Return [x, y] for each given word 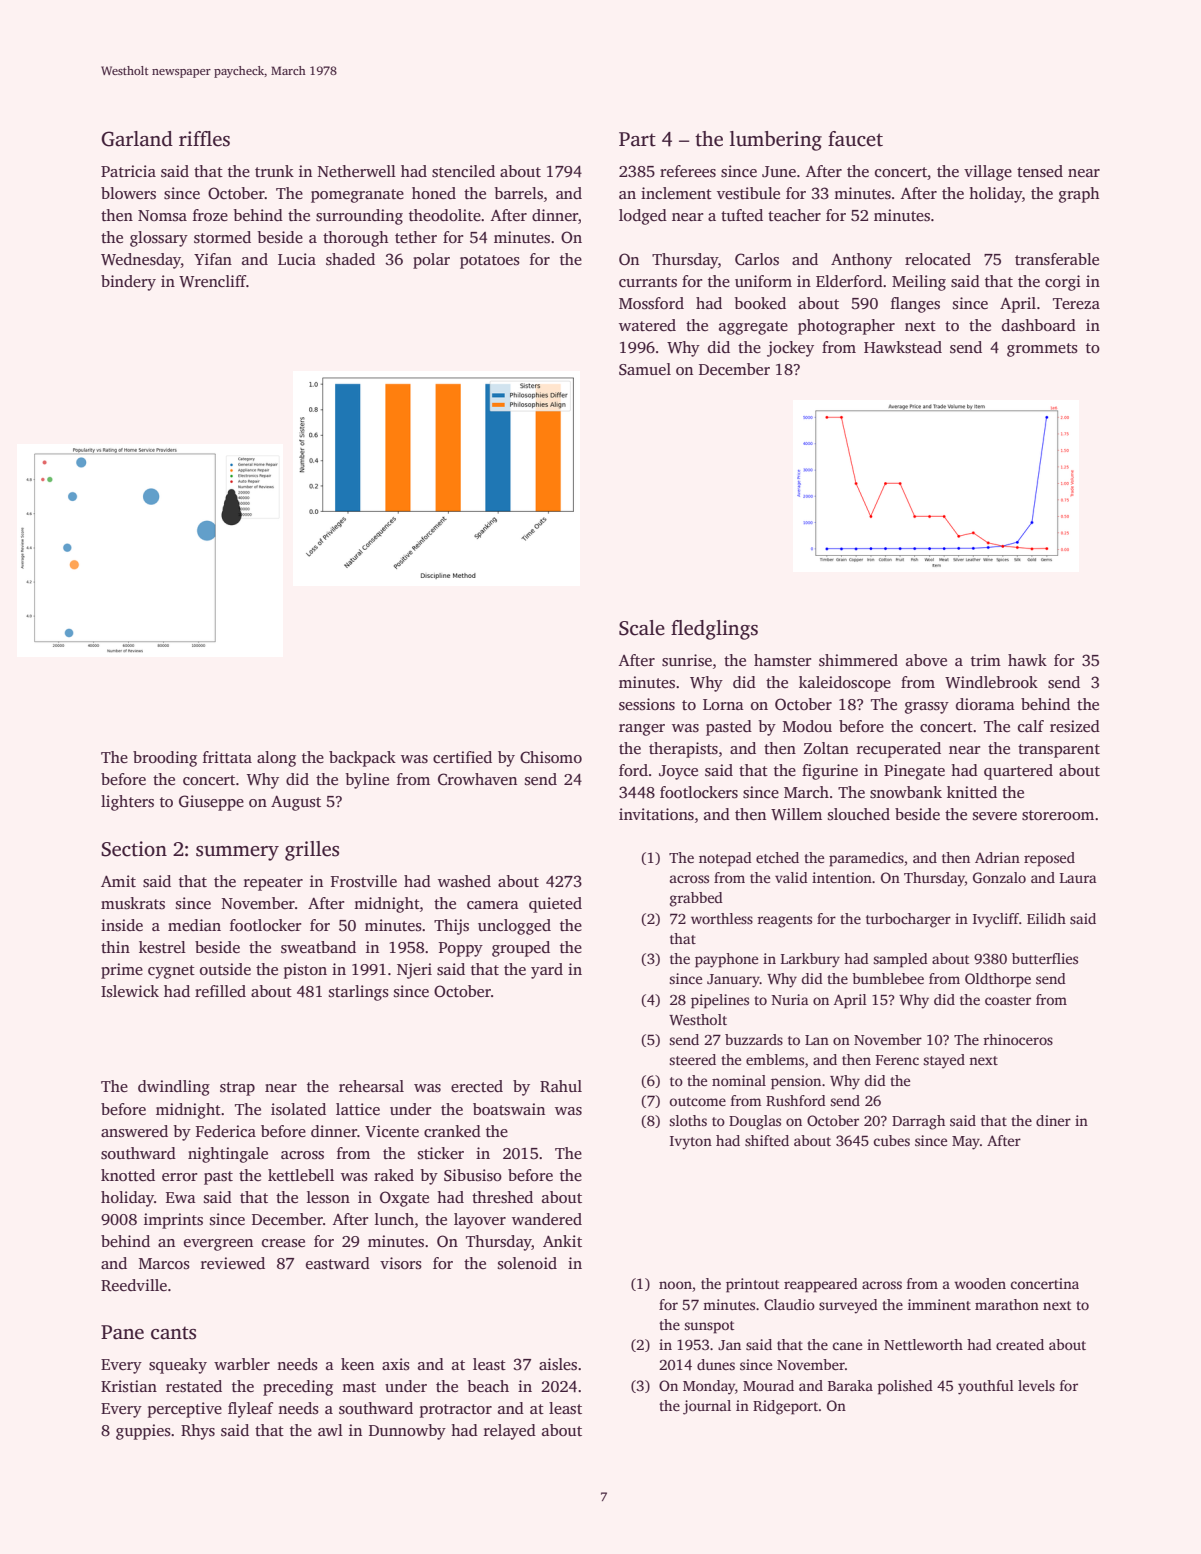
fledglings [714, 630]
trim [986, 660]
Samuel [645, 369]
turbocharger [908, 920]
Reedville [134, 1285]
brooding [165, 759]
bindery [128, 283]
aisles [558, 1364]
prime [122, 971]
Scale [642, 628]
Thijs [451, 927]
